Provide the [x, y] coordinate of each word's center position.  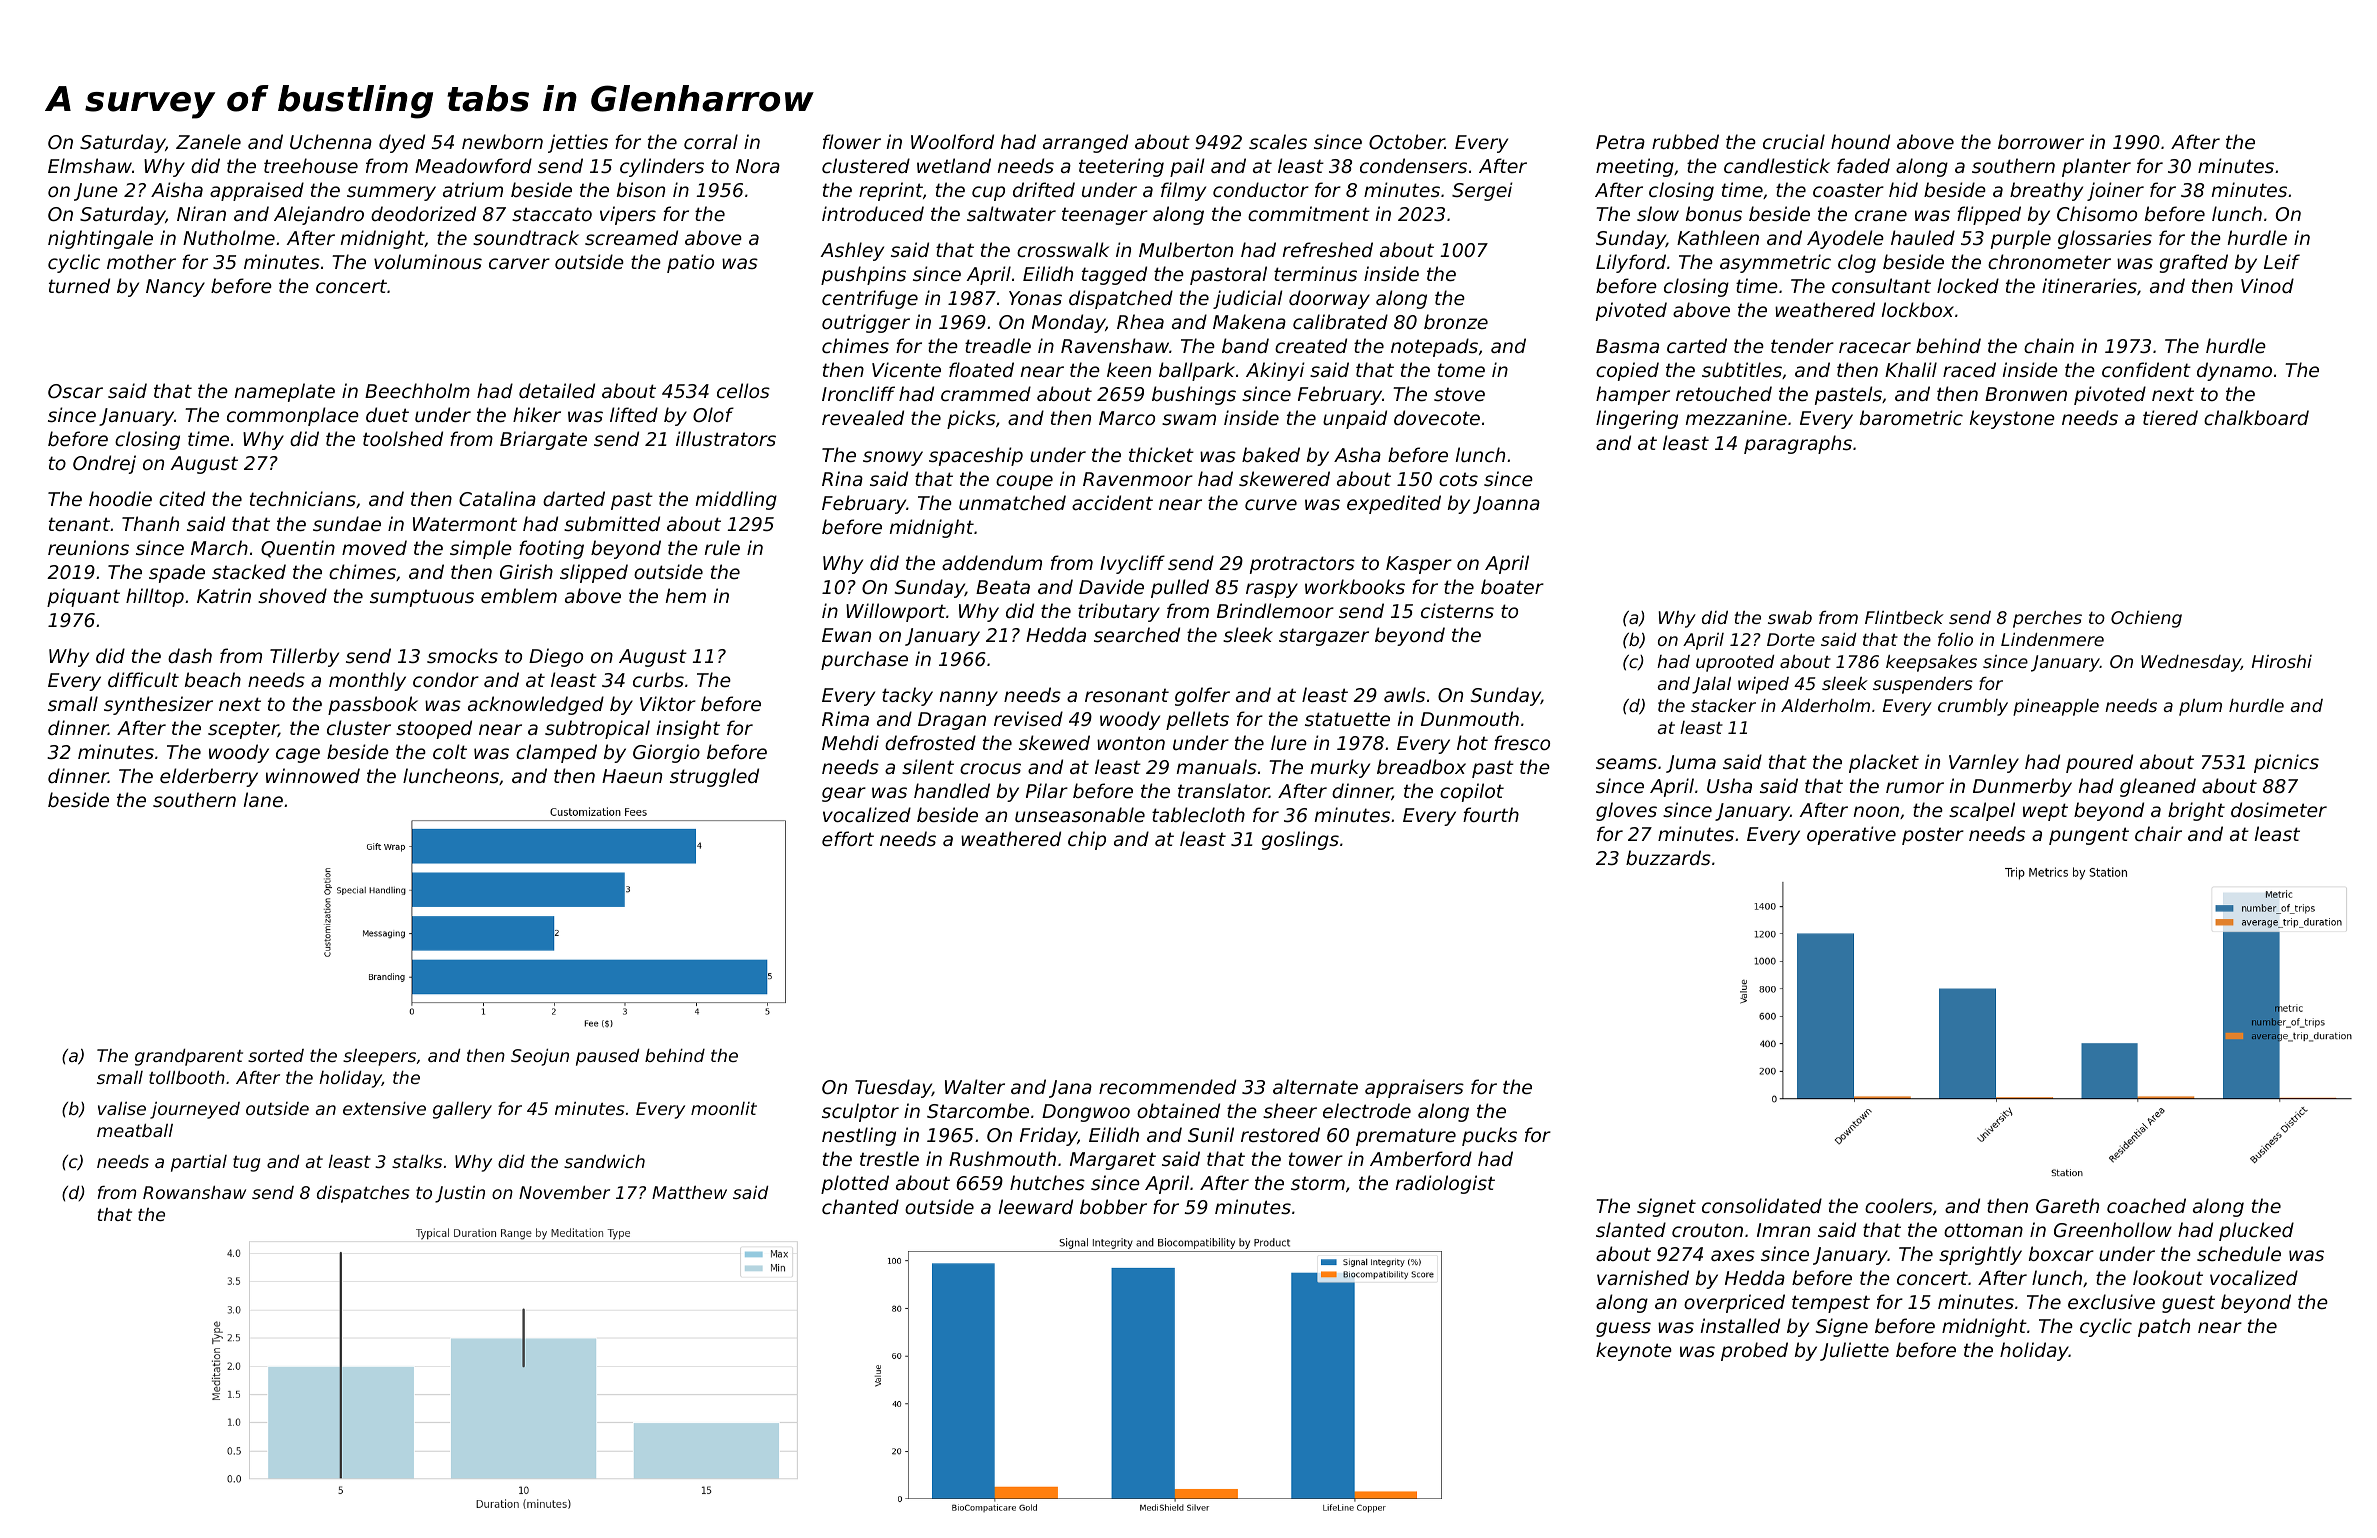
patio [690, 263]
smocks [462, 655]
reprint [891, 191]
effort [848, 838]
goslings [1300, 840]
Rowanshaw [194, 1192]
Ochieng [2146, 619]
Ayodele [1845, 239]
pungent [2089, 836]
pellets [1197, 720]
